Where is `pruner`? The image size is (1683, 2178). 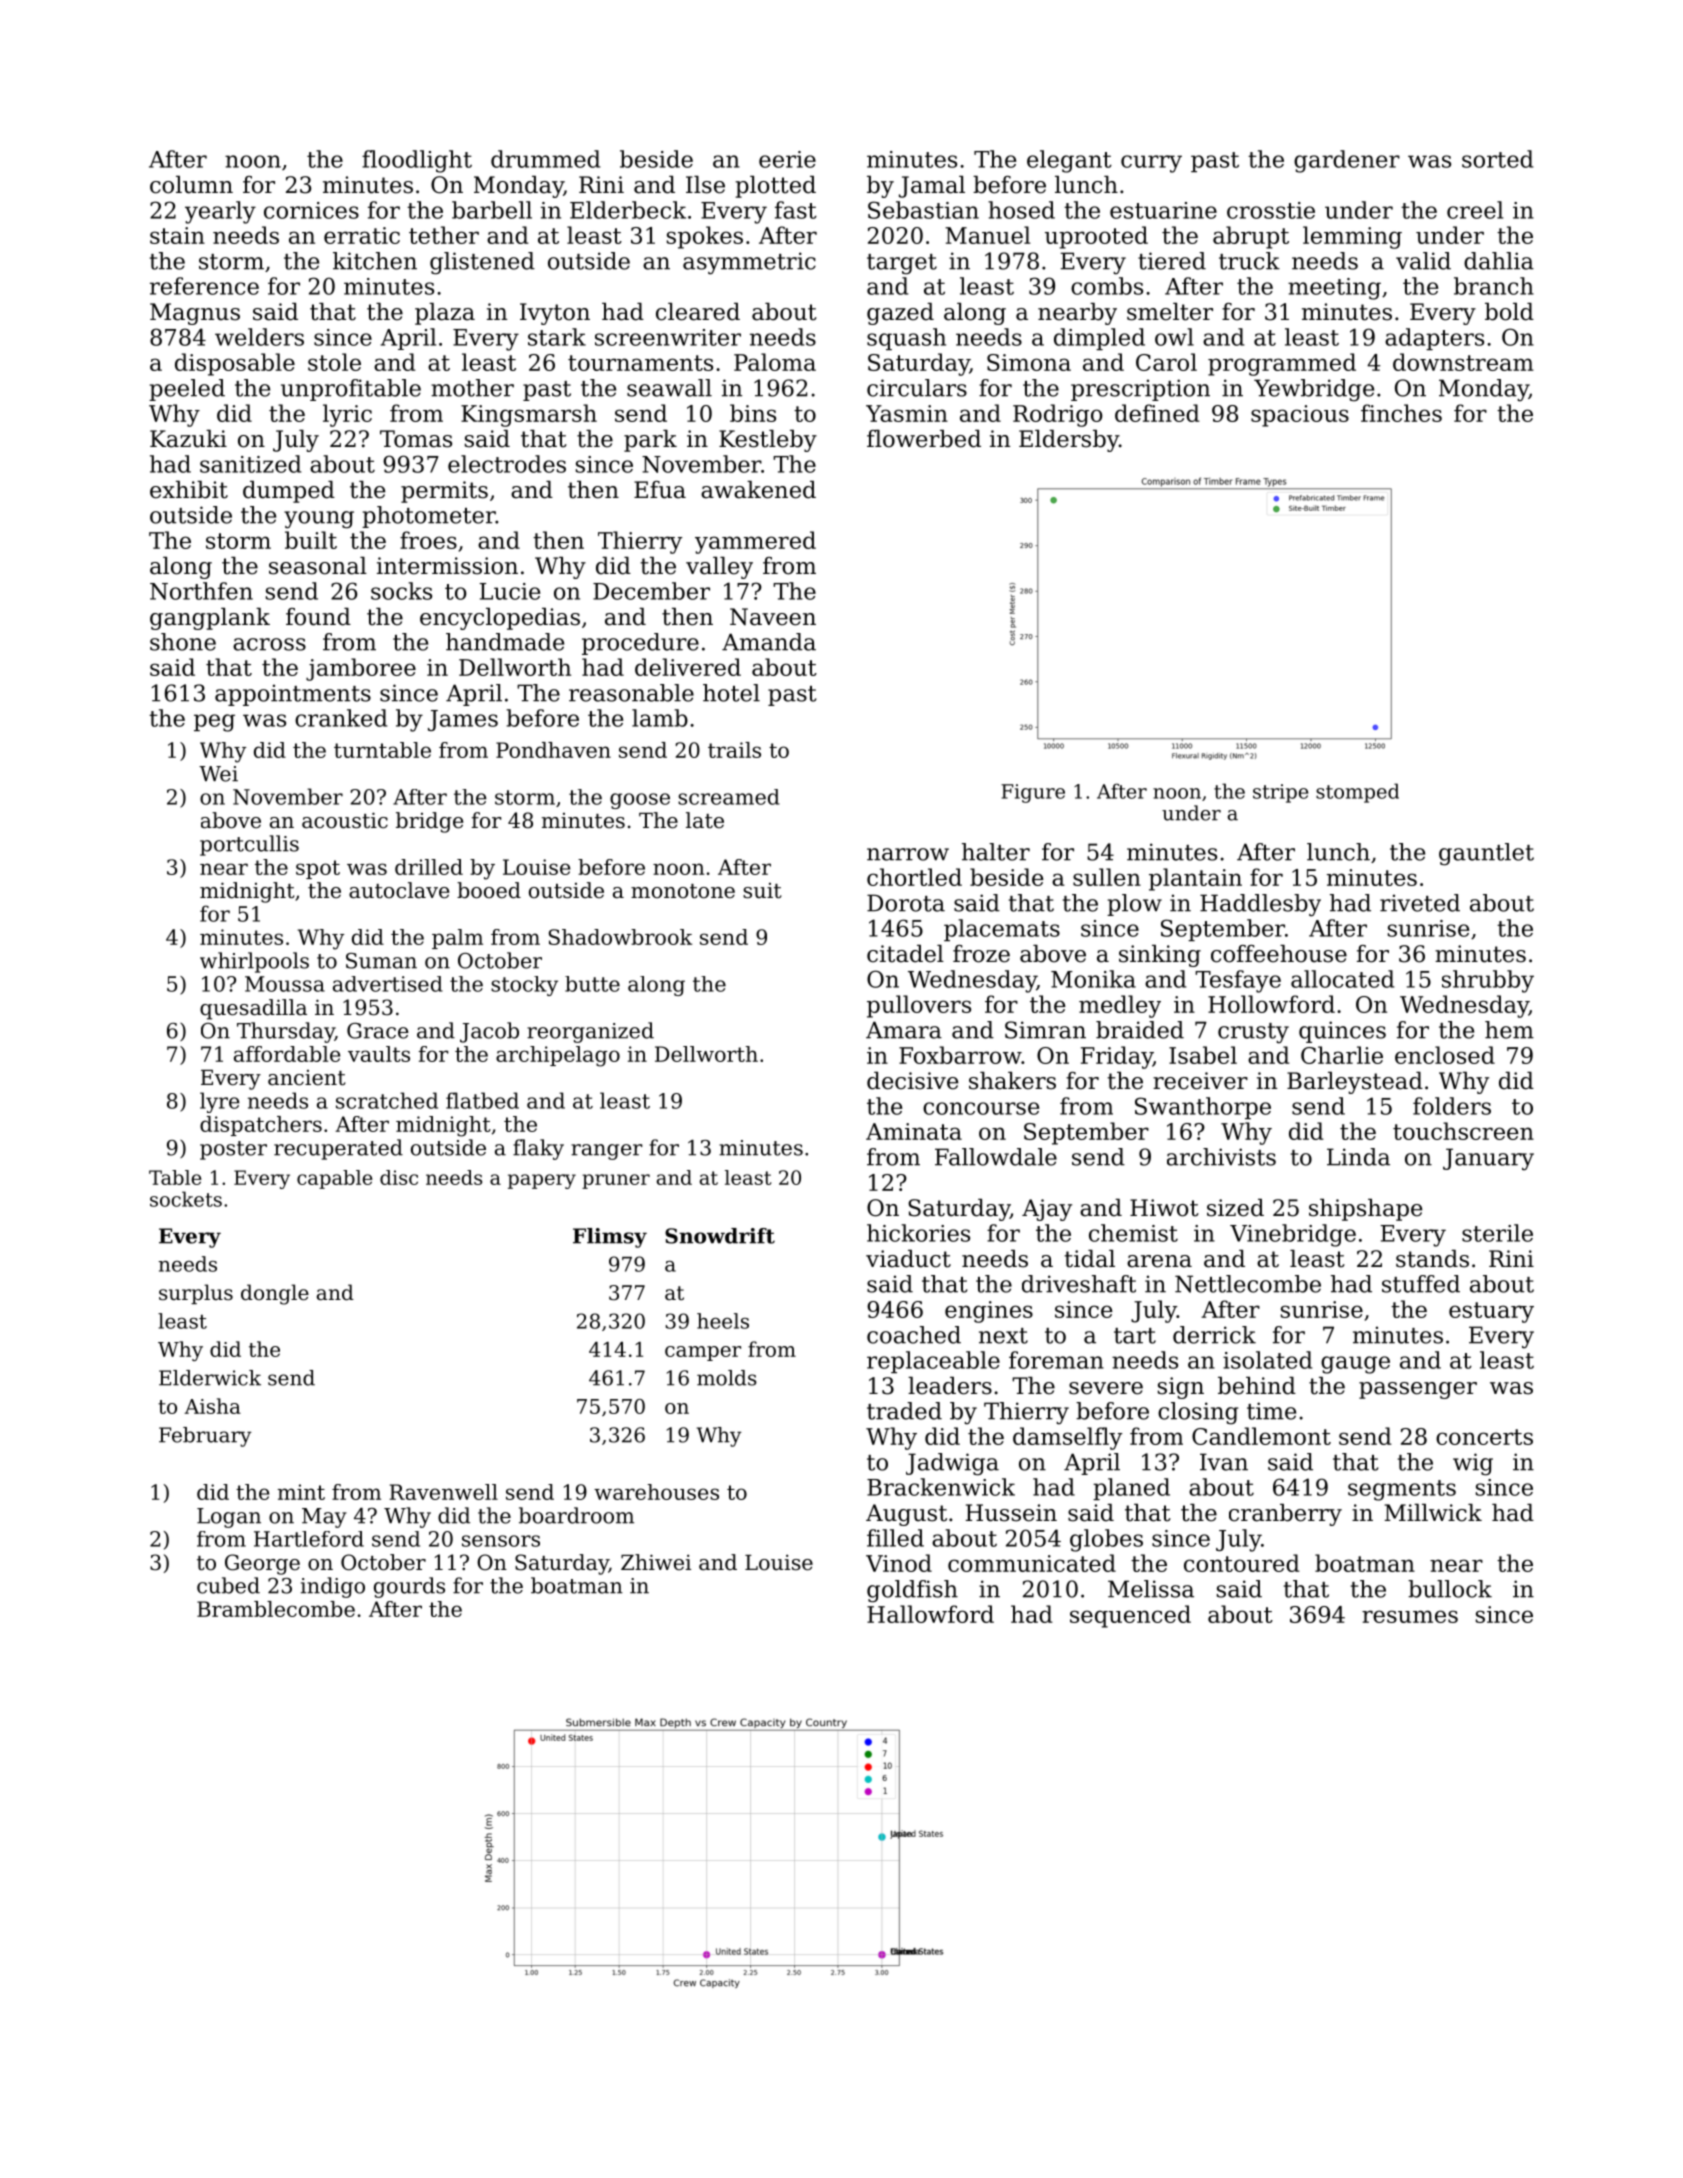 pruner is located at coordinates (616, 1181).
